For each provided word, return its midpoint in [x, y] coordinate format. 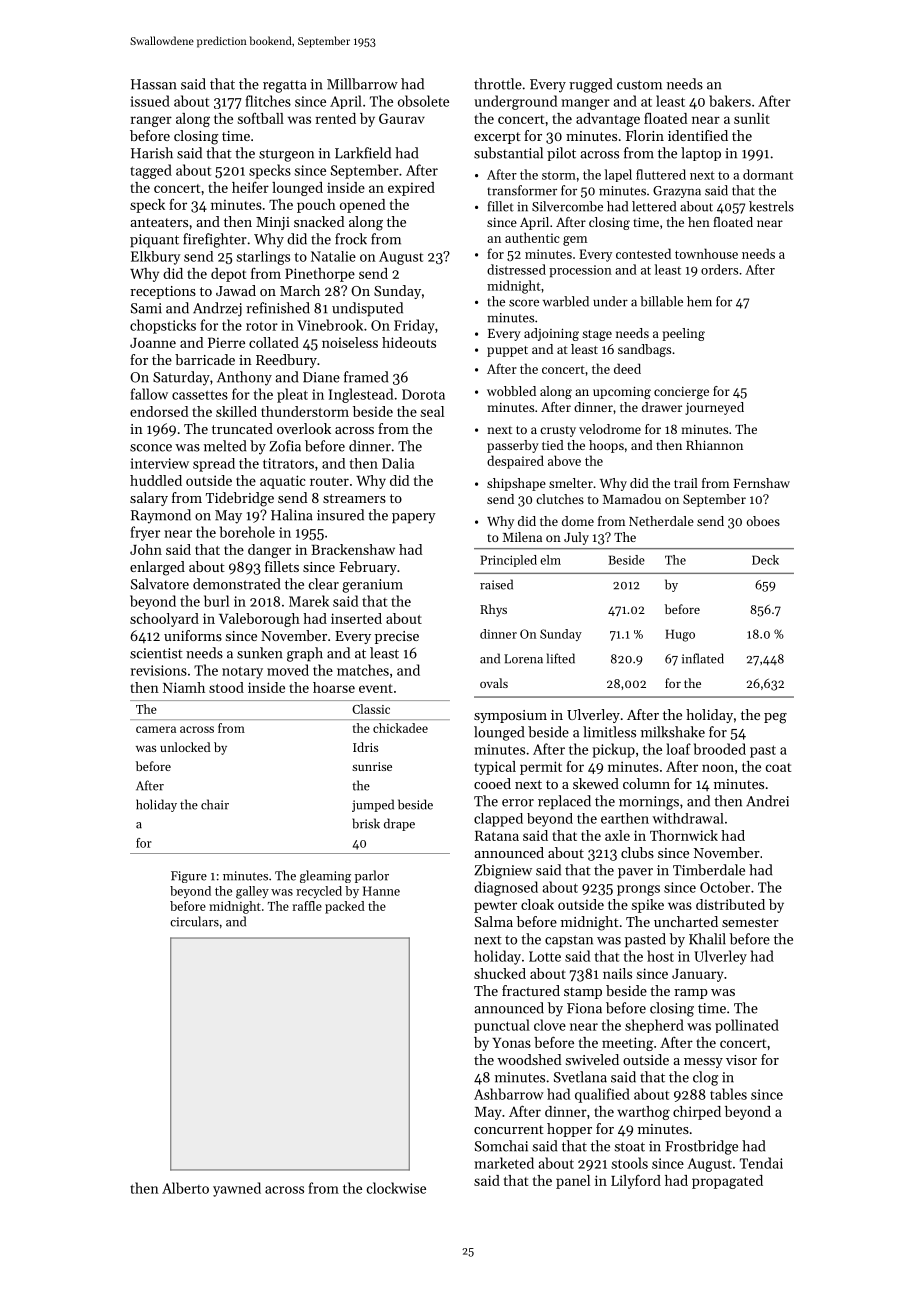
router [329, 481]
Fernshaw [761, 483]
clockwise [396, 1188]
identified [698, 135]
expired [411, 189]
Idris [365, 747]
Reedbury [286, 361]
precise [397, 637]
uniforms [193, 635]
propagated [727, 1182]
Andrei [767, 801]
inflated [703, 658]
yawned [237, 1189]
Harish [152, 153]
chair [215, 804]
